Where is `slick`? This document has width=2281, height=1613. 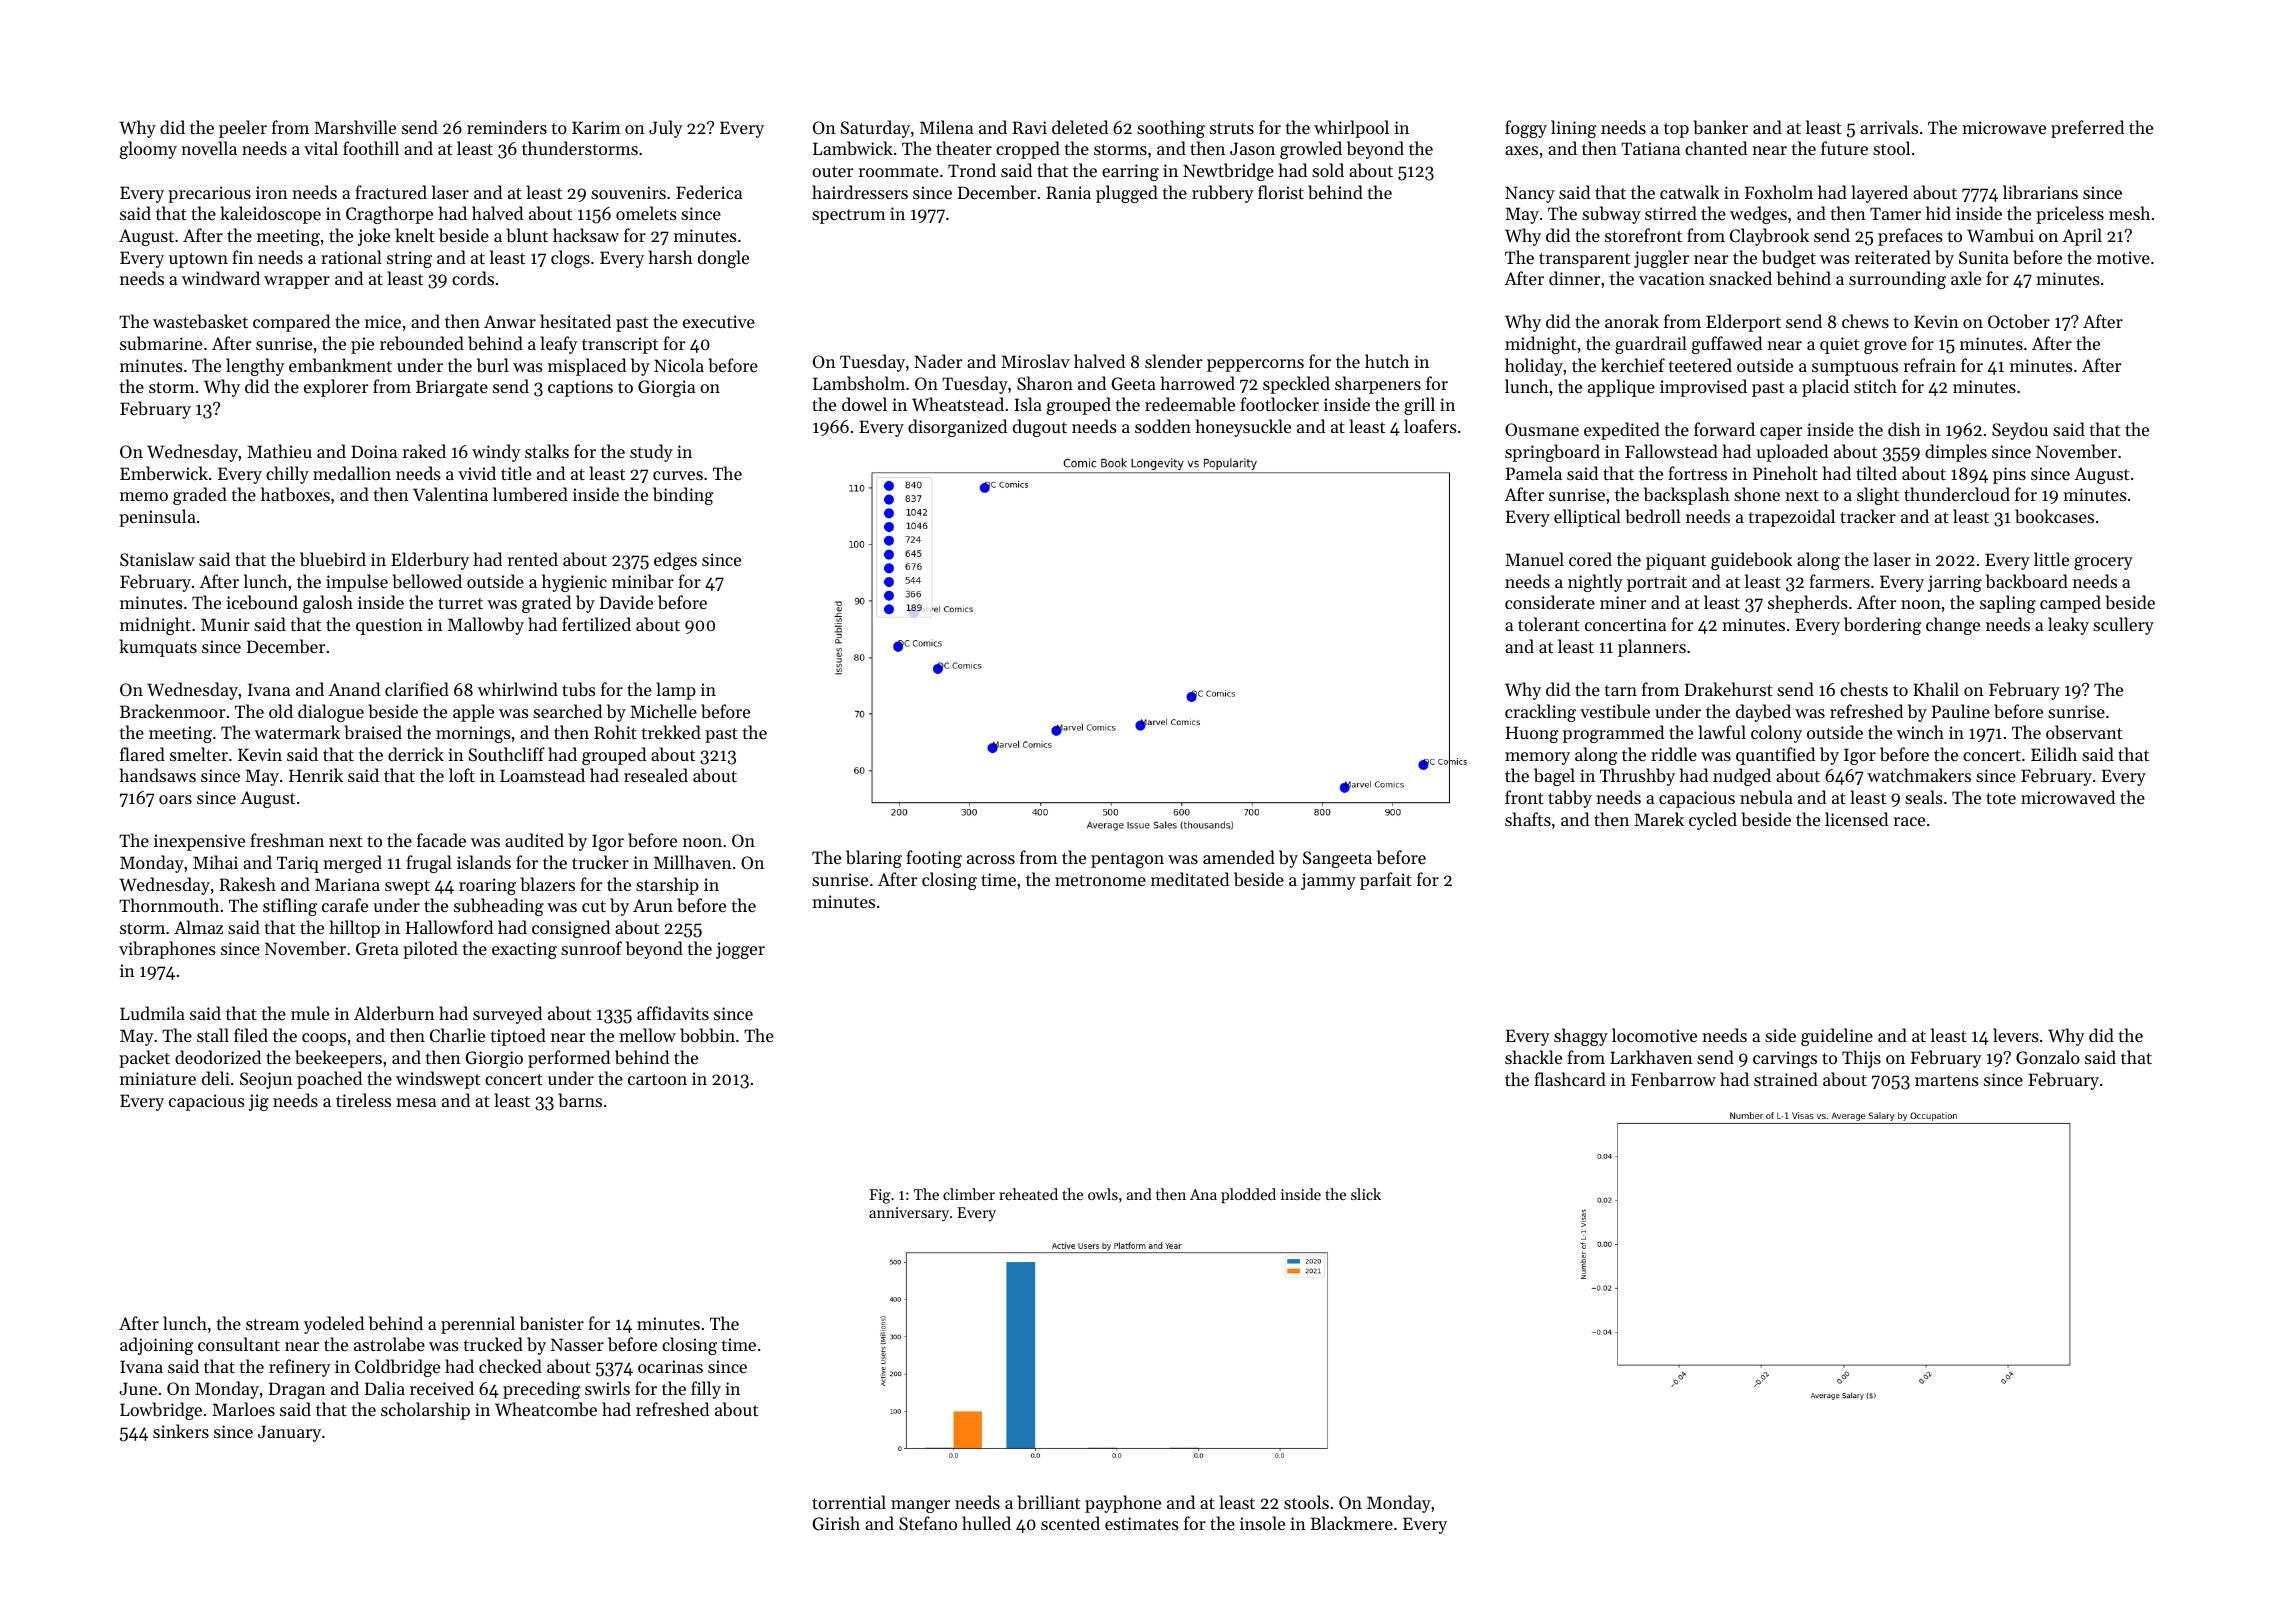 slick is located at coordinates (1366, 1194).
